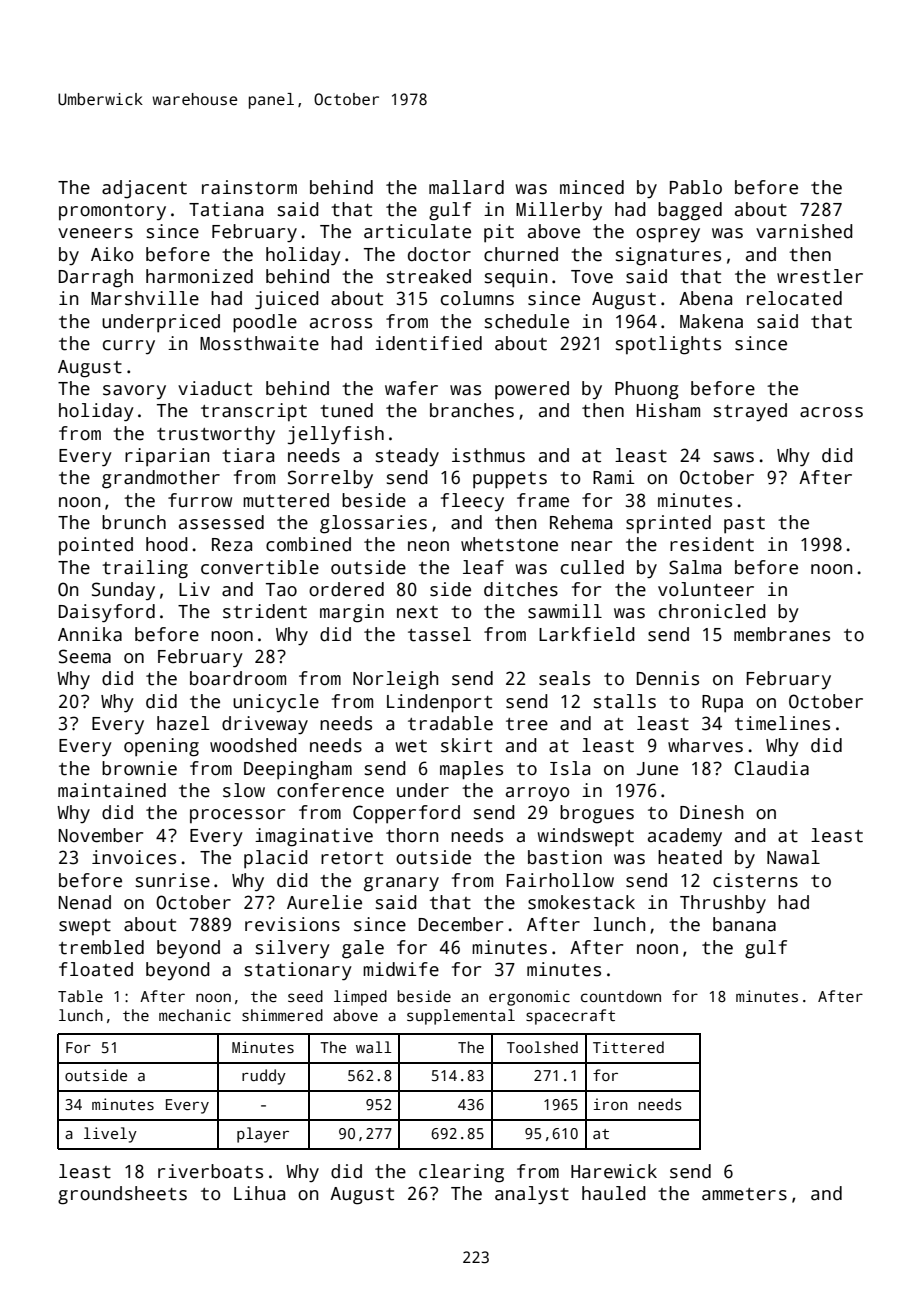 This screenshot has height=1311, width=924. What do you see at coordinates (167, 544) in the screenshot?
I see `hood` at bounding box center [167, 544].
